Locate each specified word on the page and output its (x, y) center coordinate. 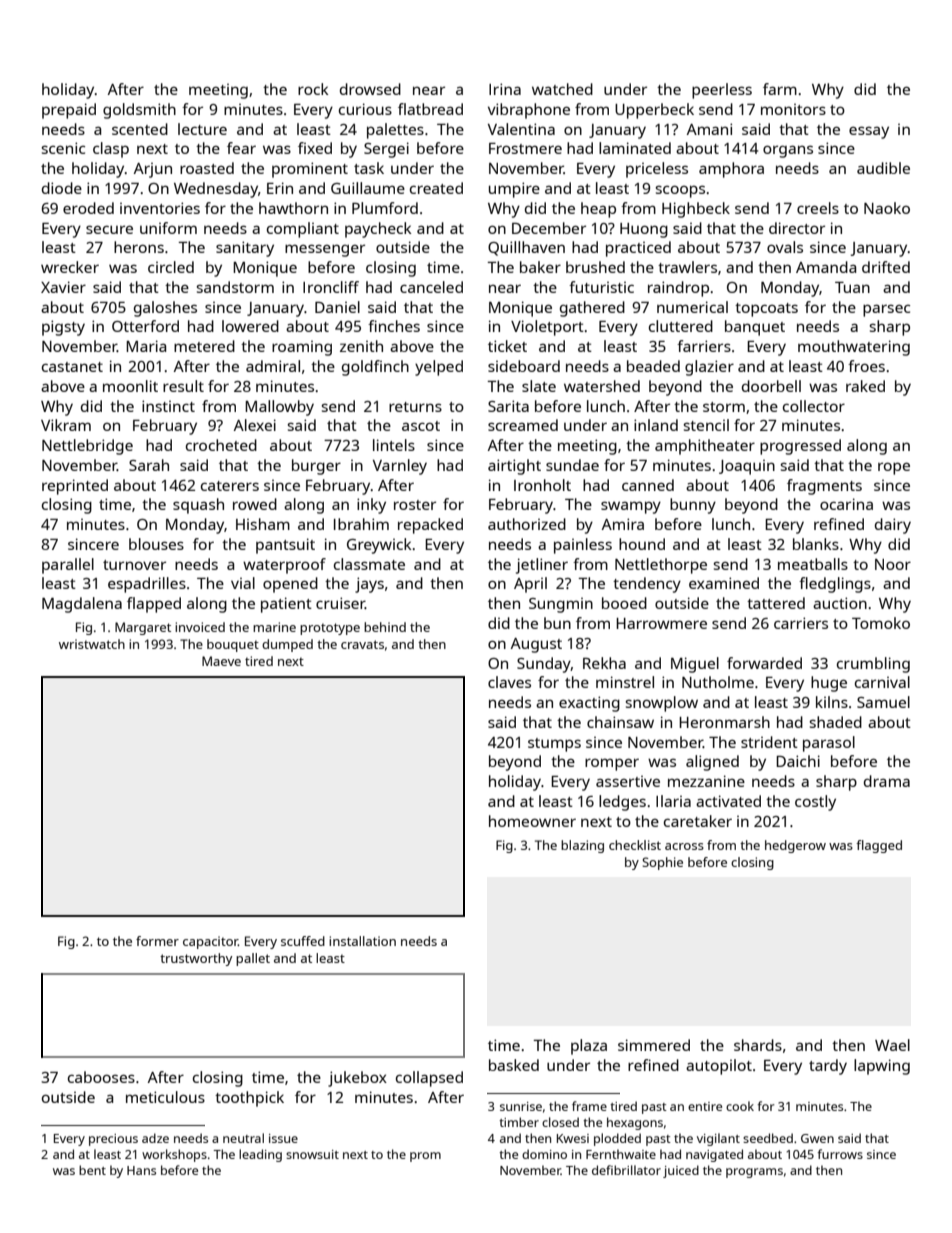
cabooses (101, 1077)
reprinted (75, 487)
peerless (722, 91)
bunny (693, 506)
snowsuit (312, 1154)
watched (562, 89)
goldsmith (139, 111)
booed (624, 603)
